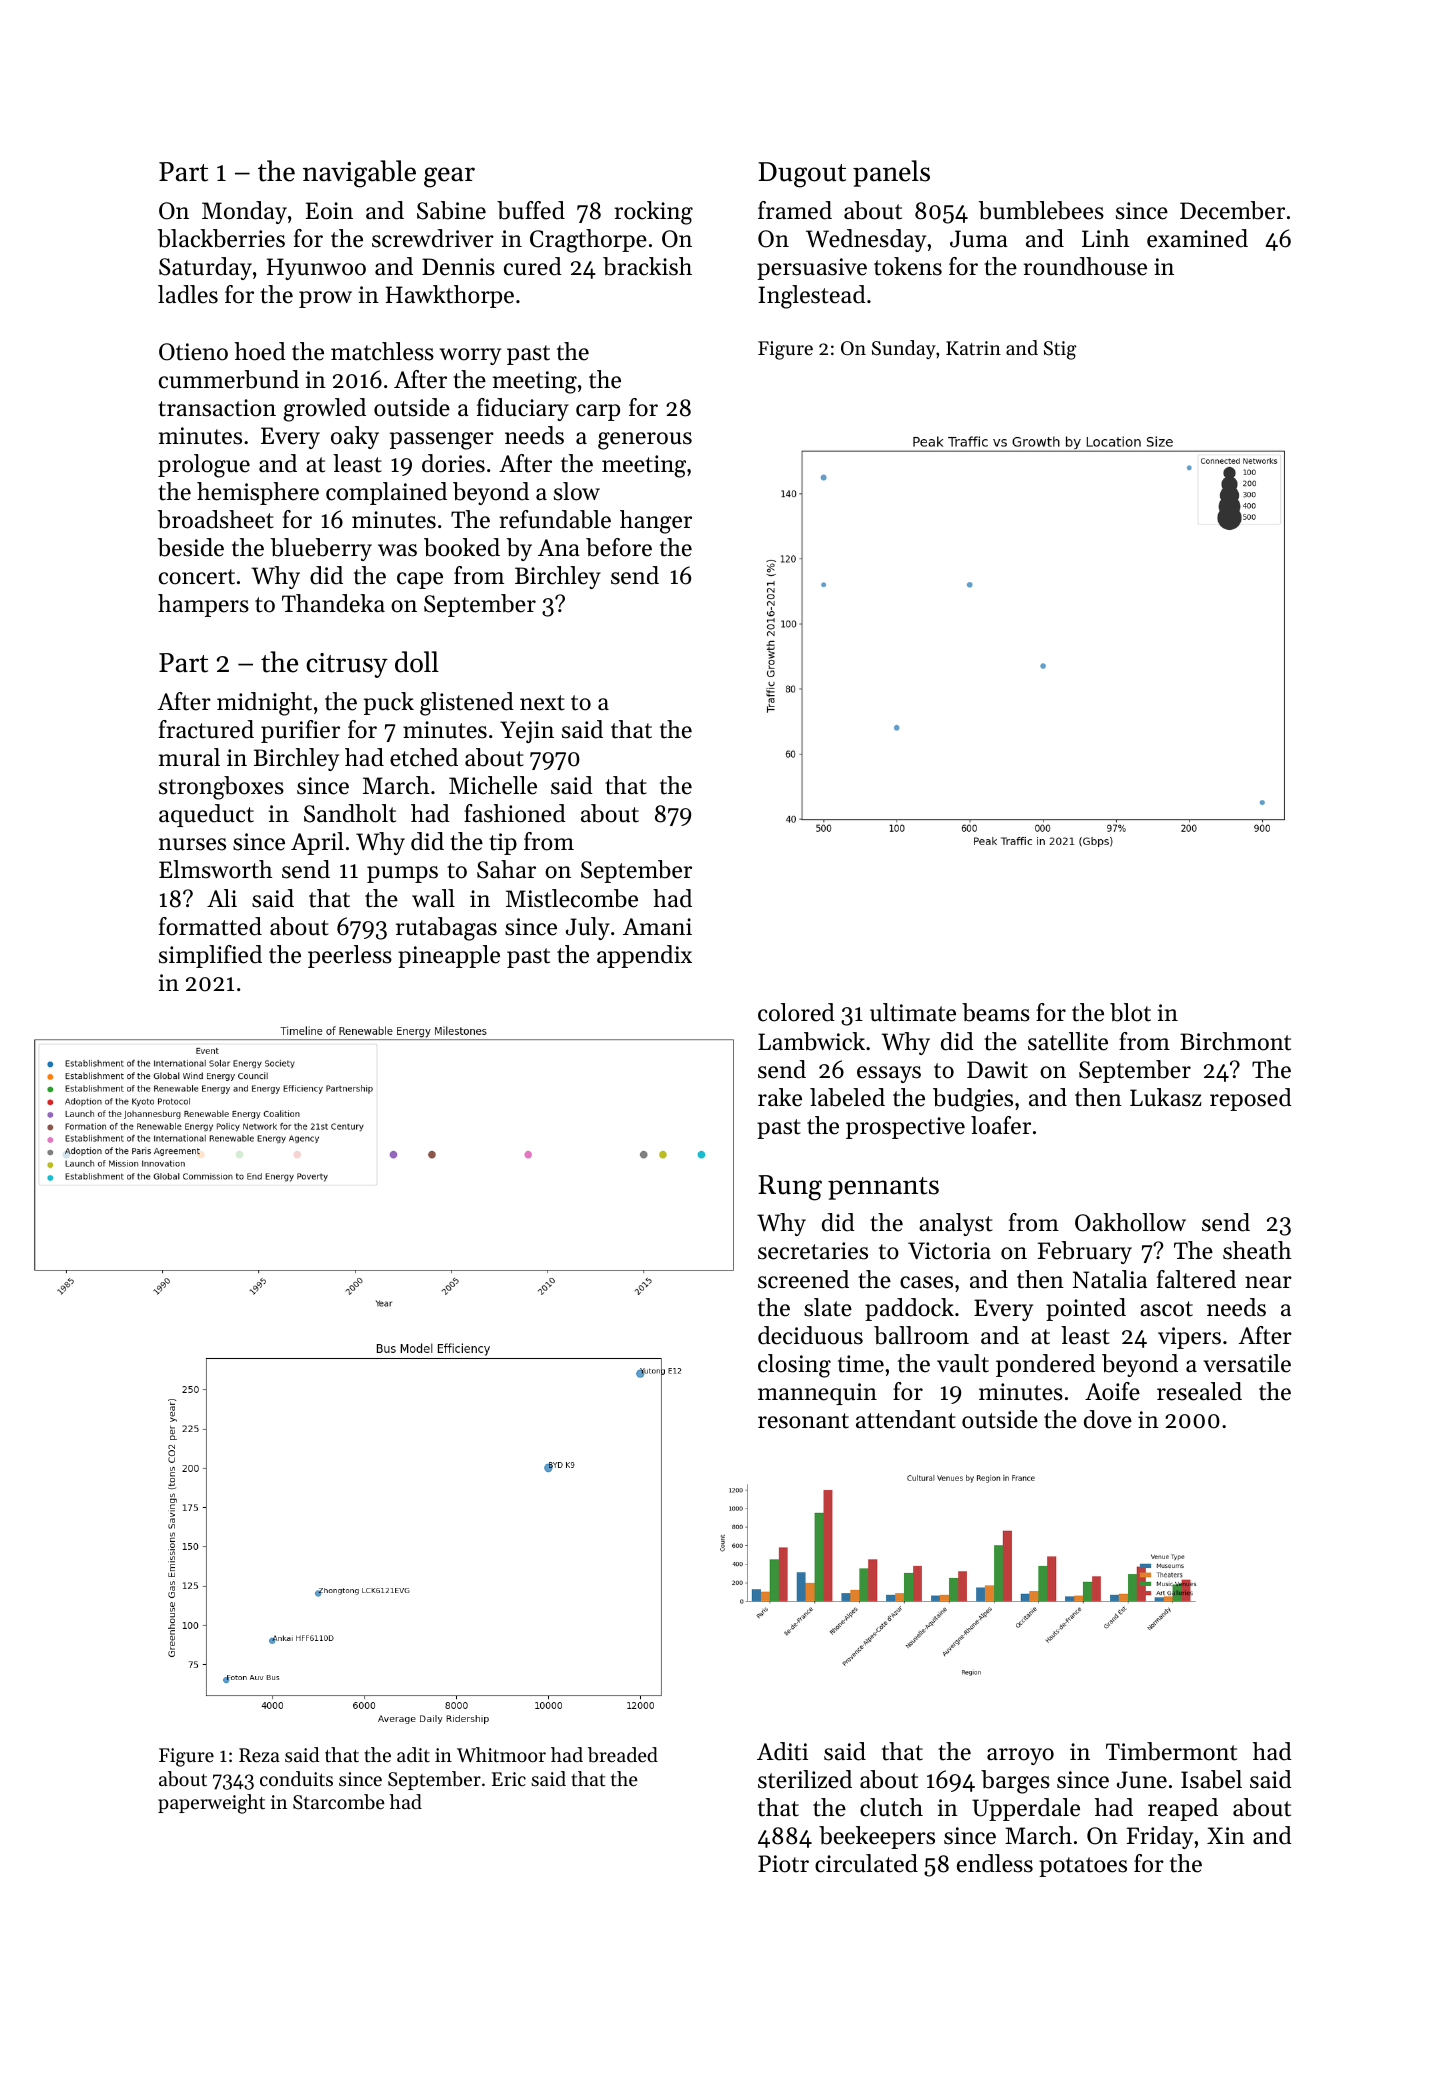  Describe the element at coordinates (812, 297) in the page. I see `Inglestead` at that location.
